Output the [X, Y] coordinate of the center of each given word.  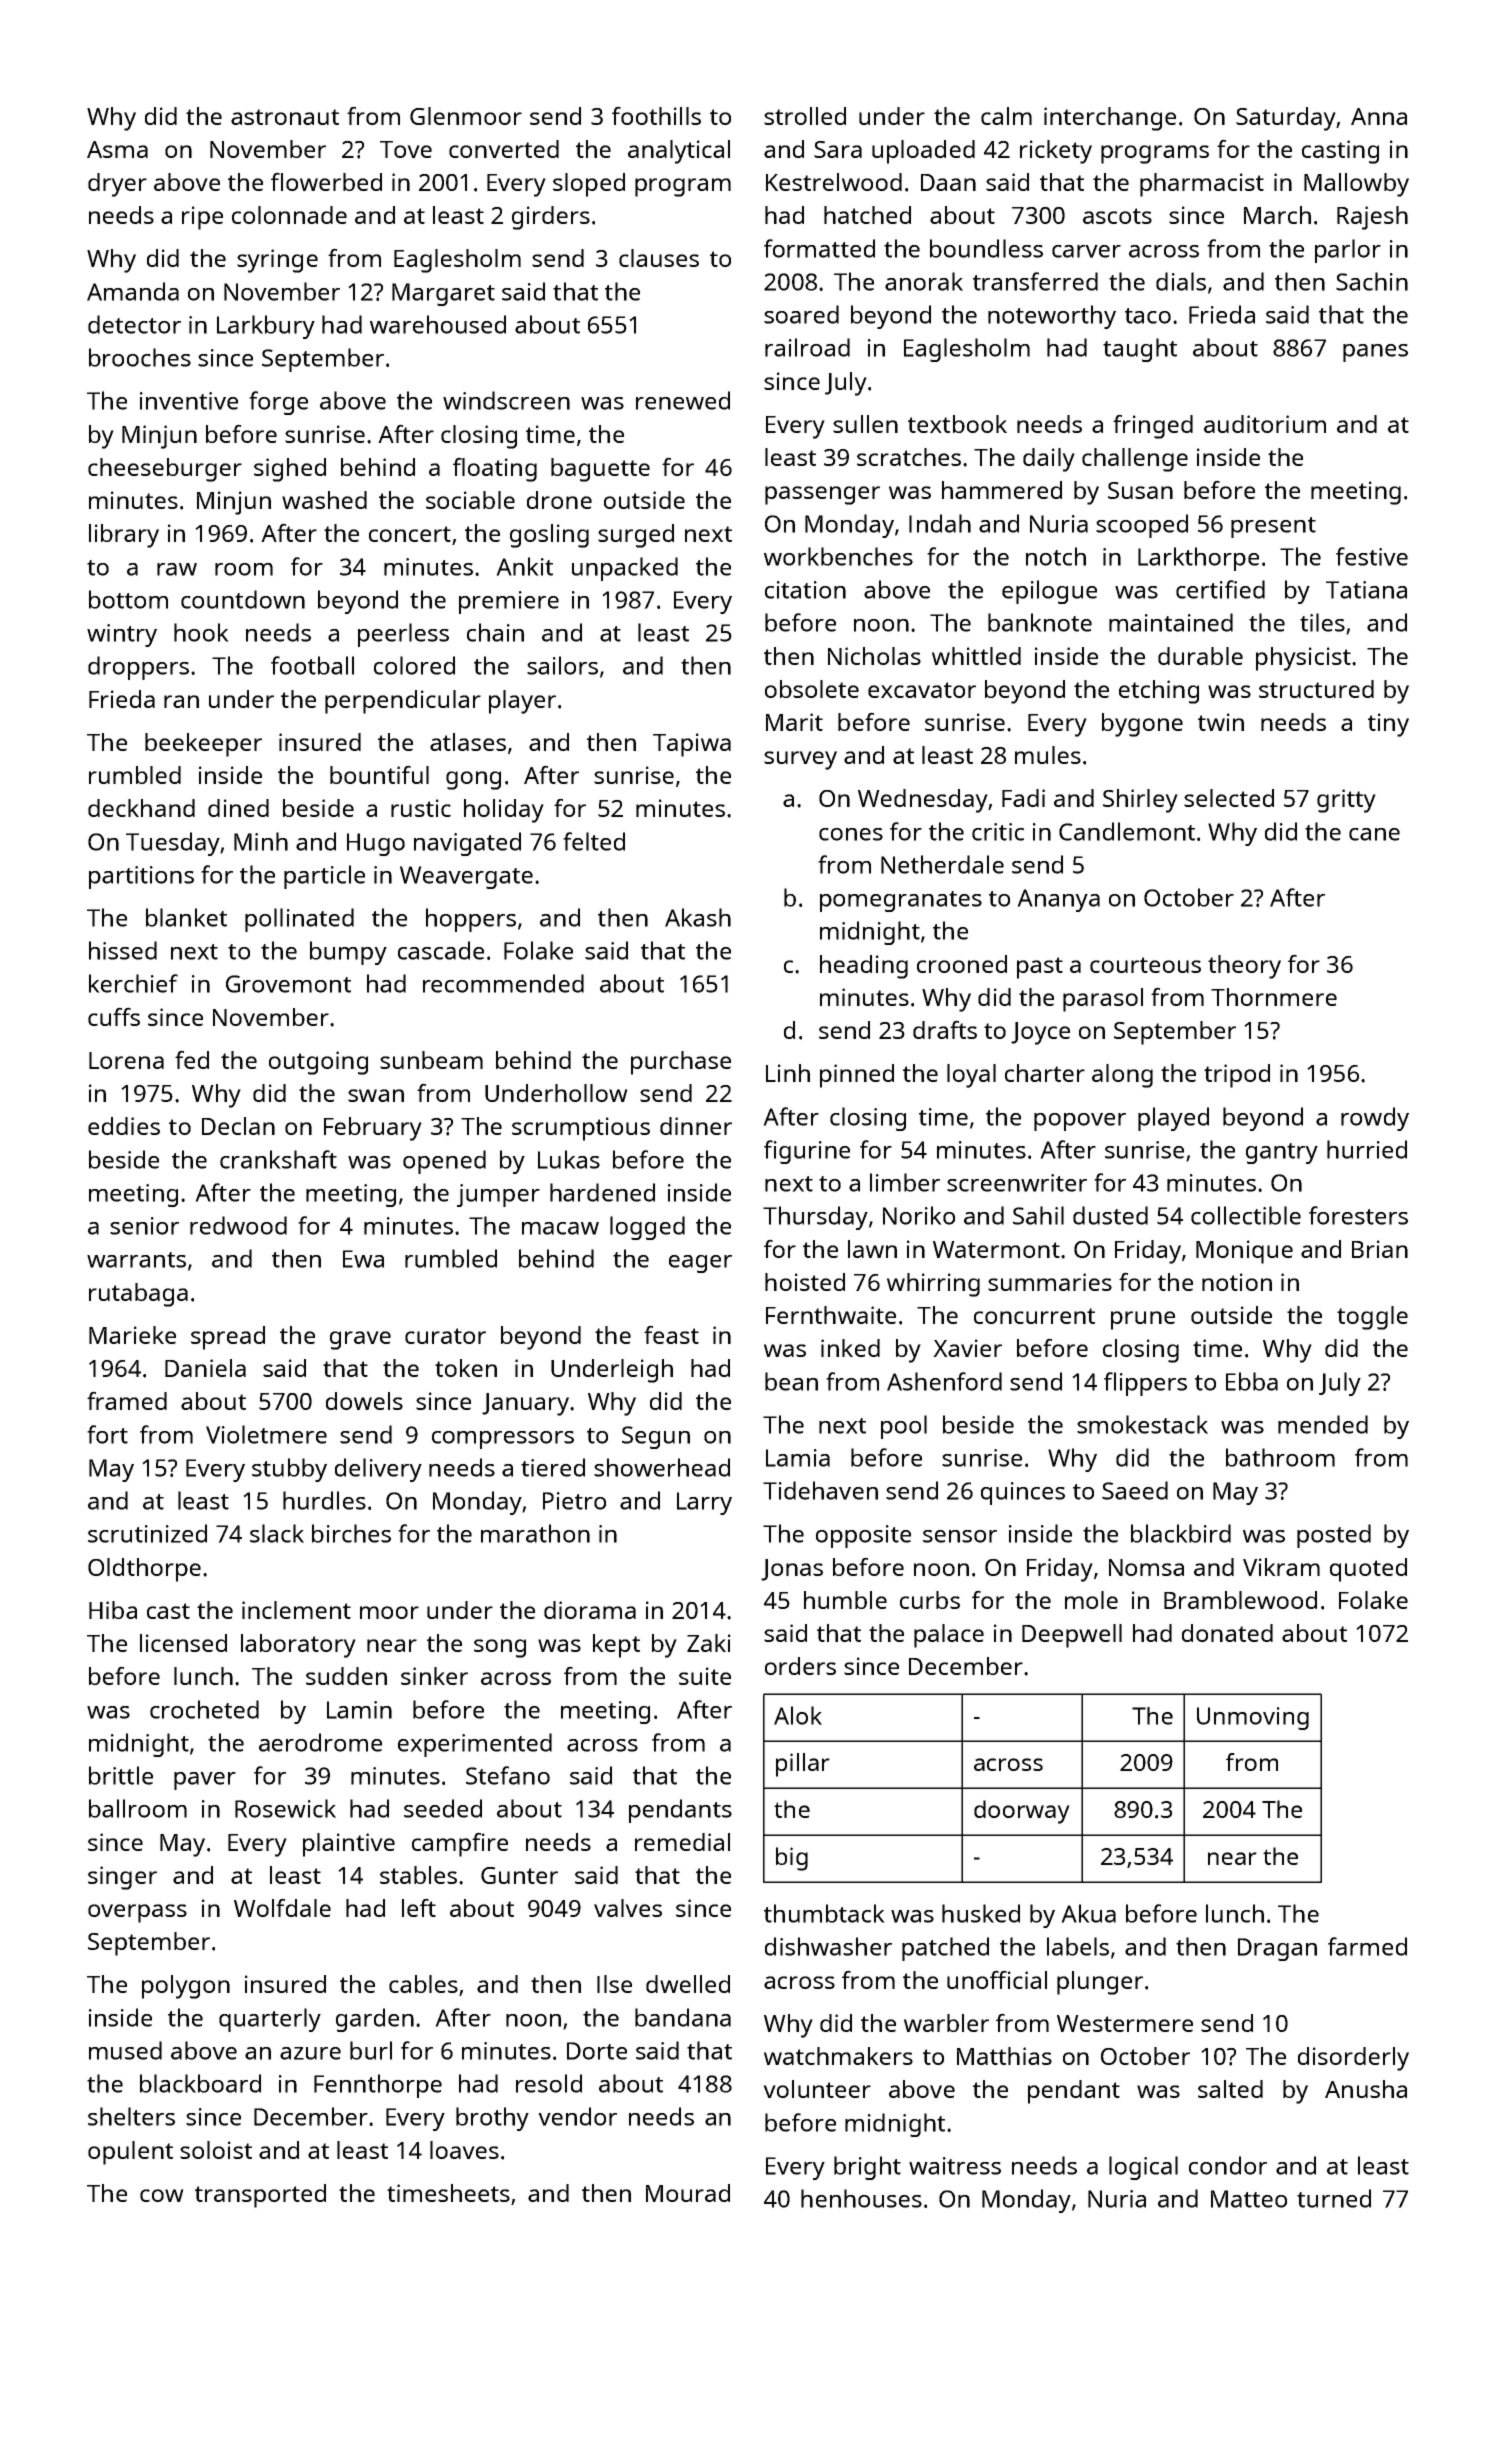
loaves [464, 2150]
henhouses [861, 2198]
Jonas [792, 1570]
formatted [819, 248]
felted [594, 841]
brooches [140, 357]
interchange [1110, 119]
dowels [364, 1401]
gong [473, 780]
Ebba [1252, 1381]
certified [1220, 589]
